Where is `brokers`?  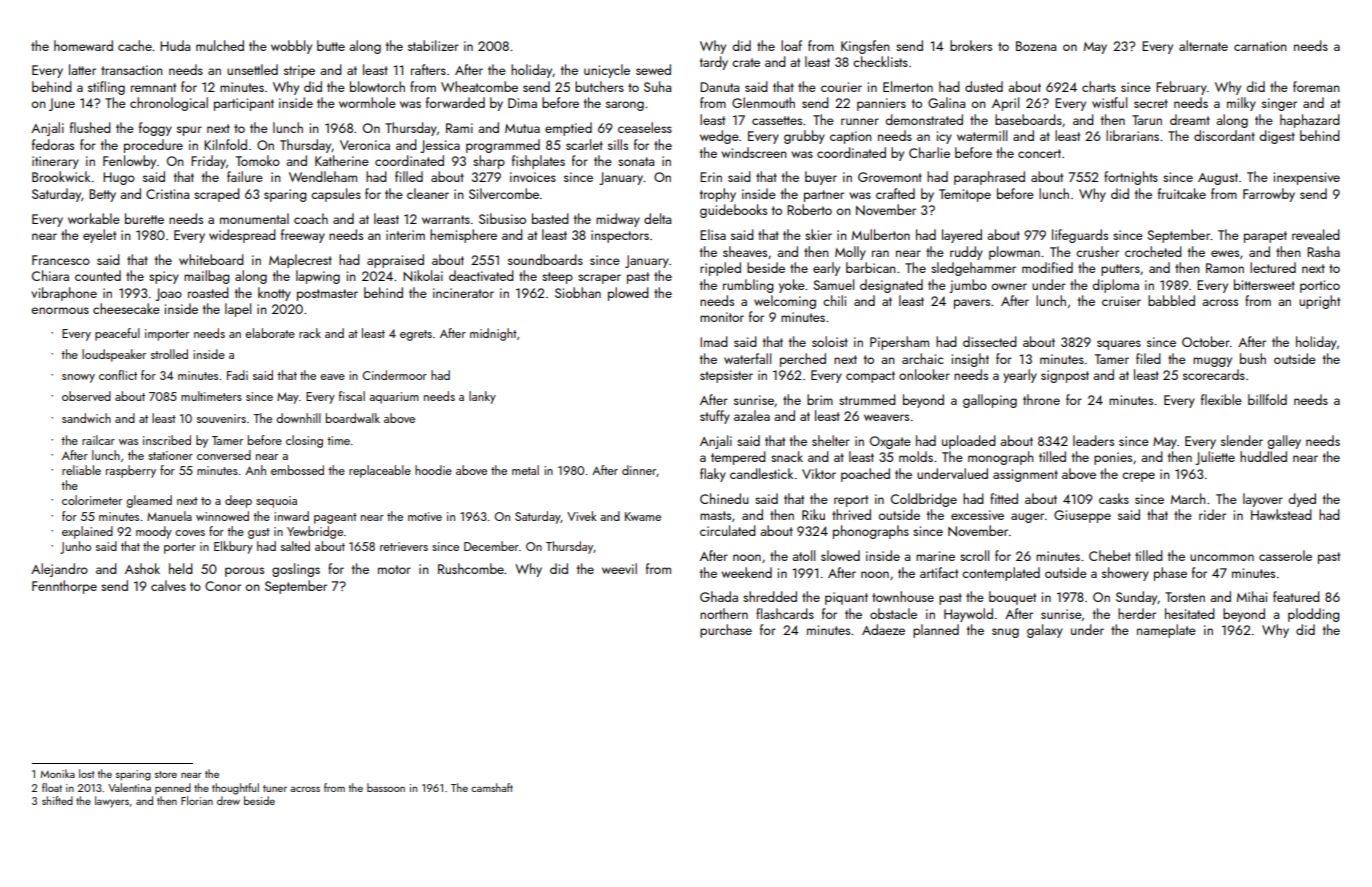 brokers is located at coordinates (971, 45).
